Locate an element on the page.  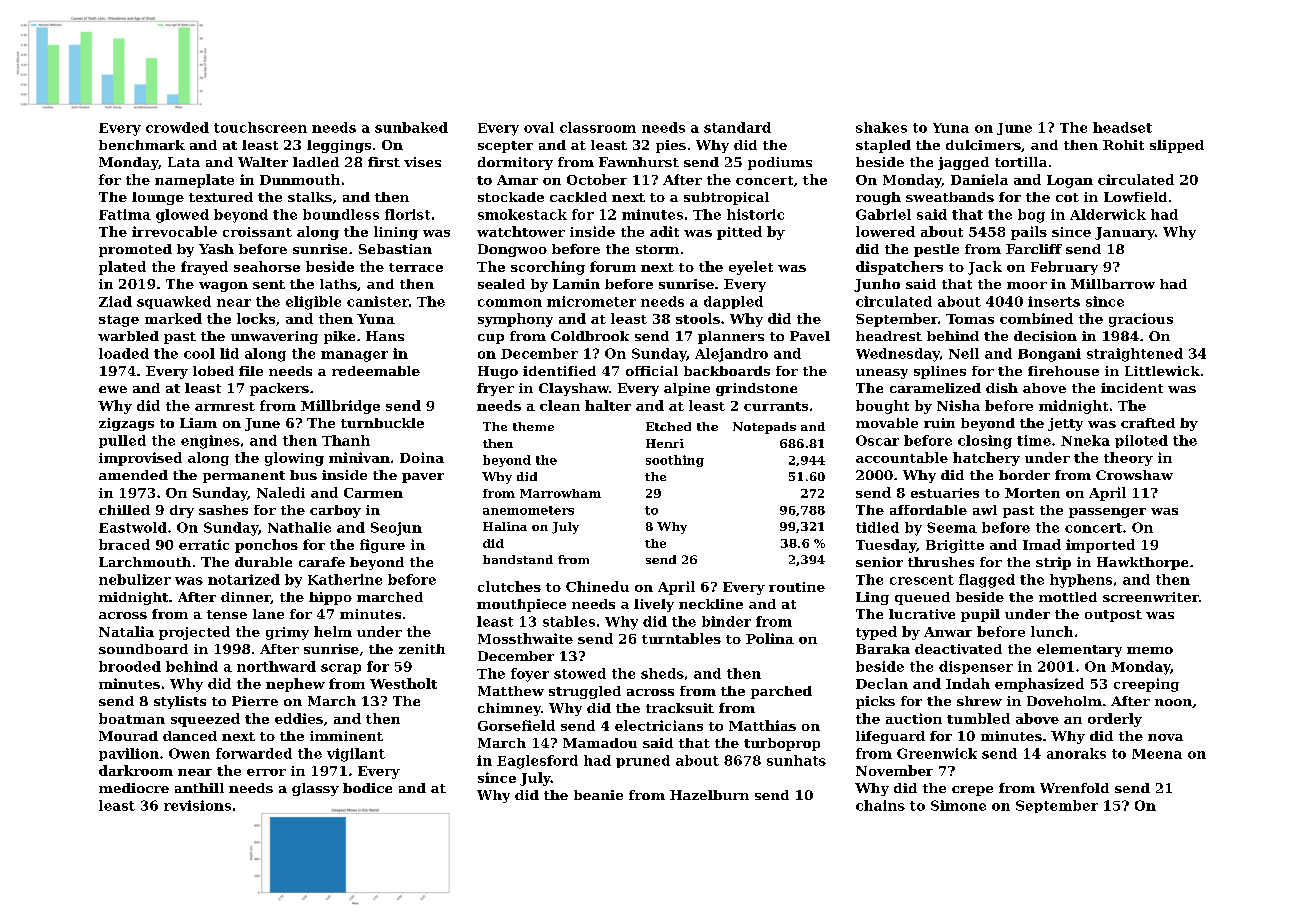
mouthpiece is located at coordinates (521, 605).
